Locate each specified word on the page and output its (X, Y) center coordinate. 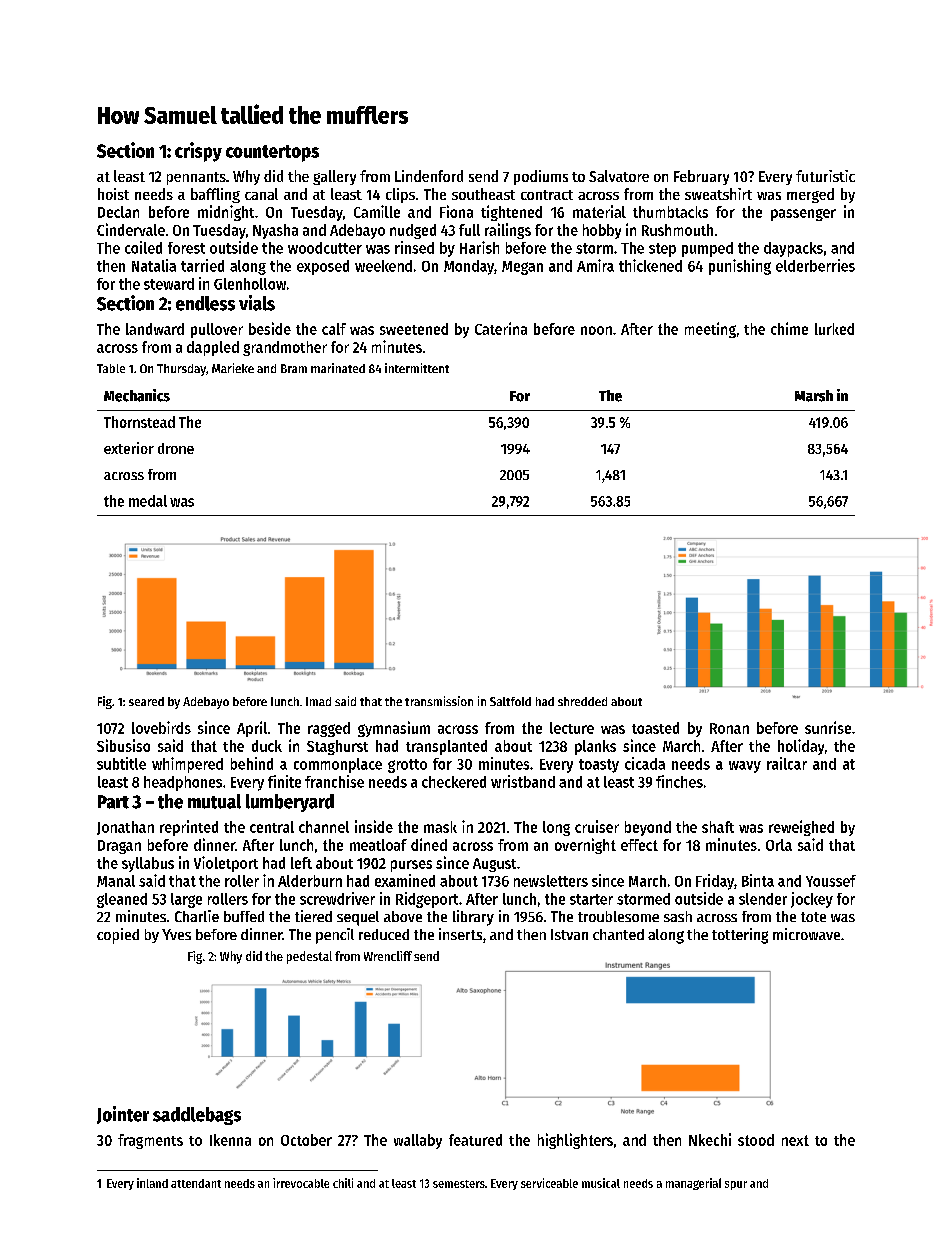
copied (118, 936)
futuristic (825, 176)
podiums (541, 177)
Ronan (729, 728)
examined (405, 880)
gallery (334, 177)
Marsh (814, 396)
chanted (618, 934)
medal (148, 501)
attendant (196, 1183)
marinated (338, 368)
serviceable (549, 1183)
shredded (582, 701)
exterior (129, 448)
